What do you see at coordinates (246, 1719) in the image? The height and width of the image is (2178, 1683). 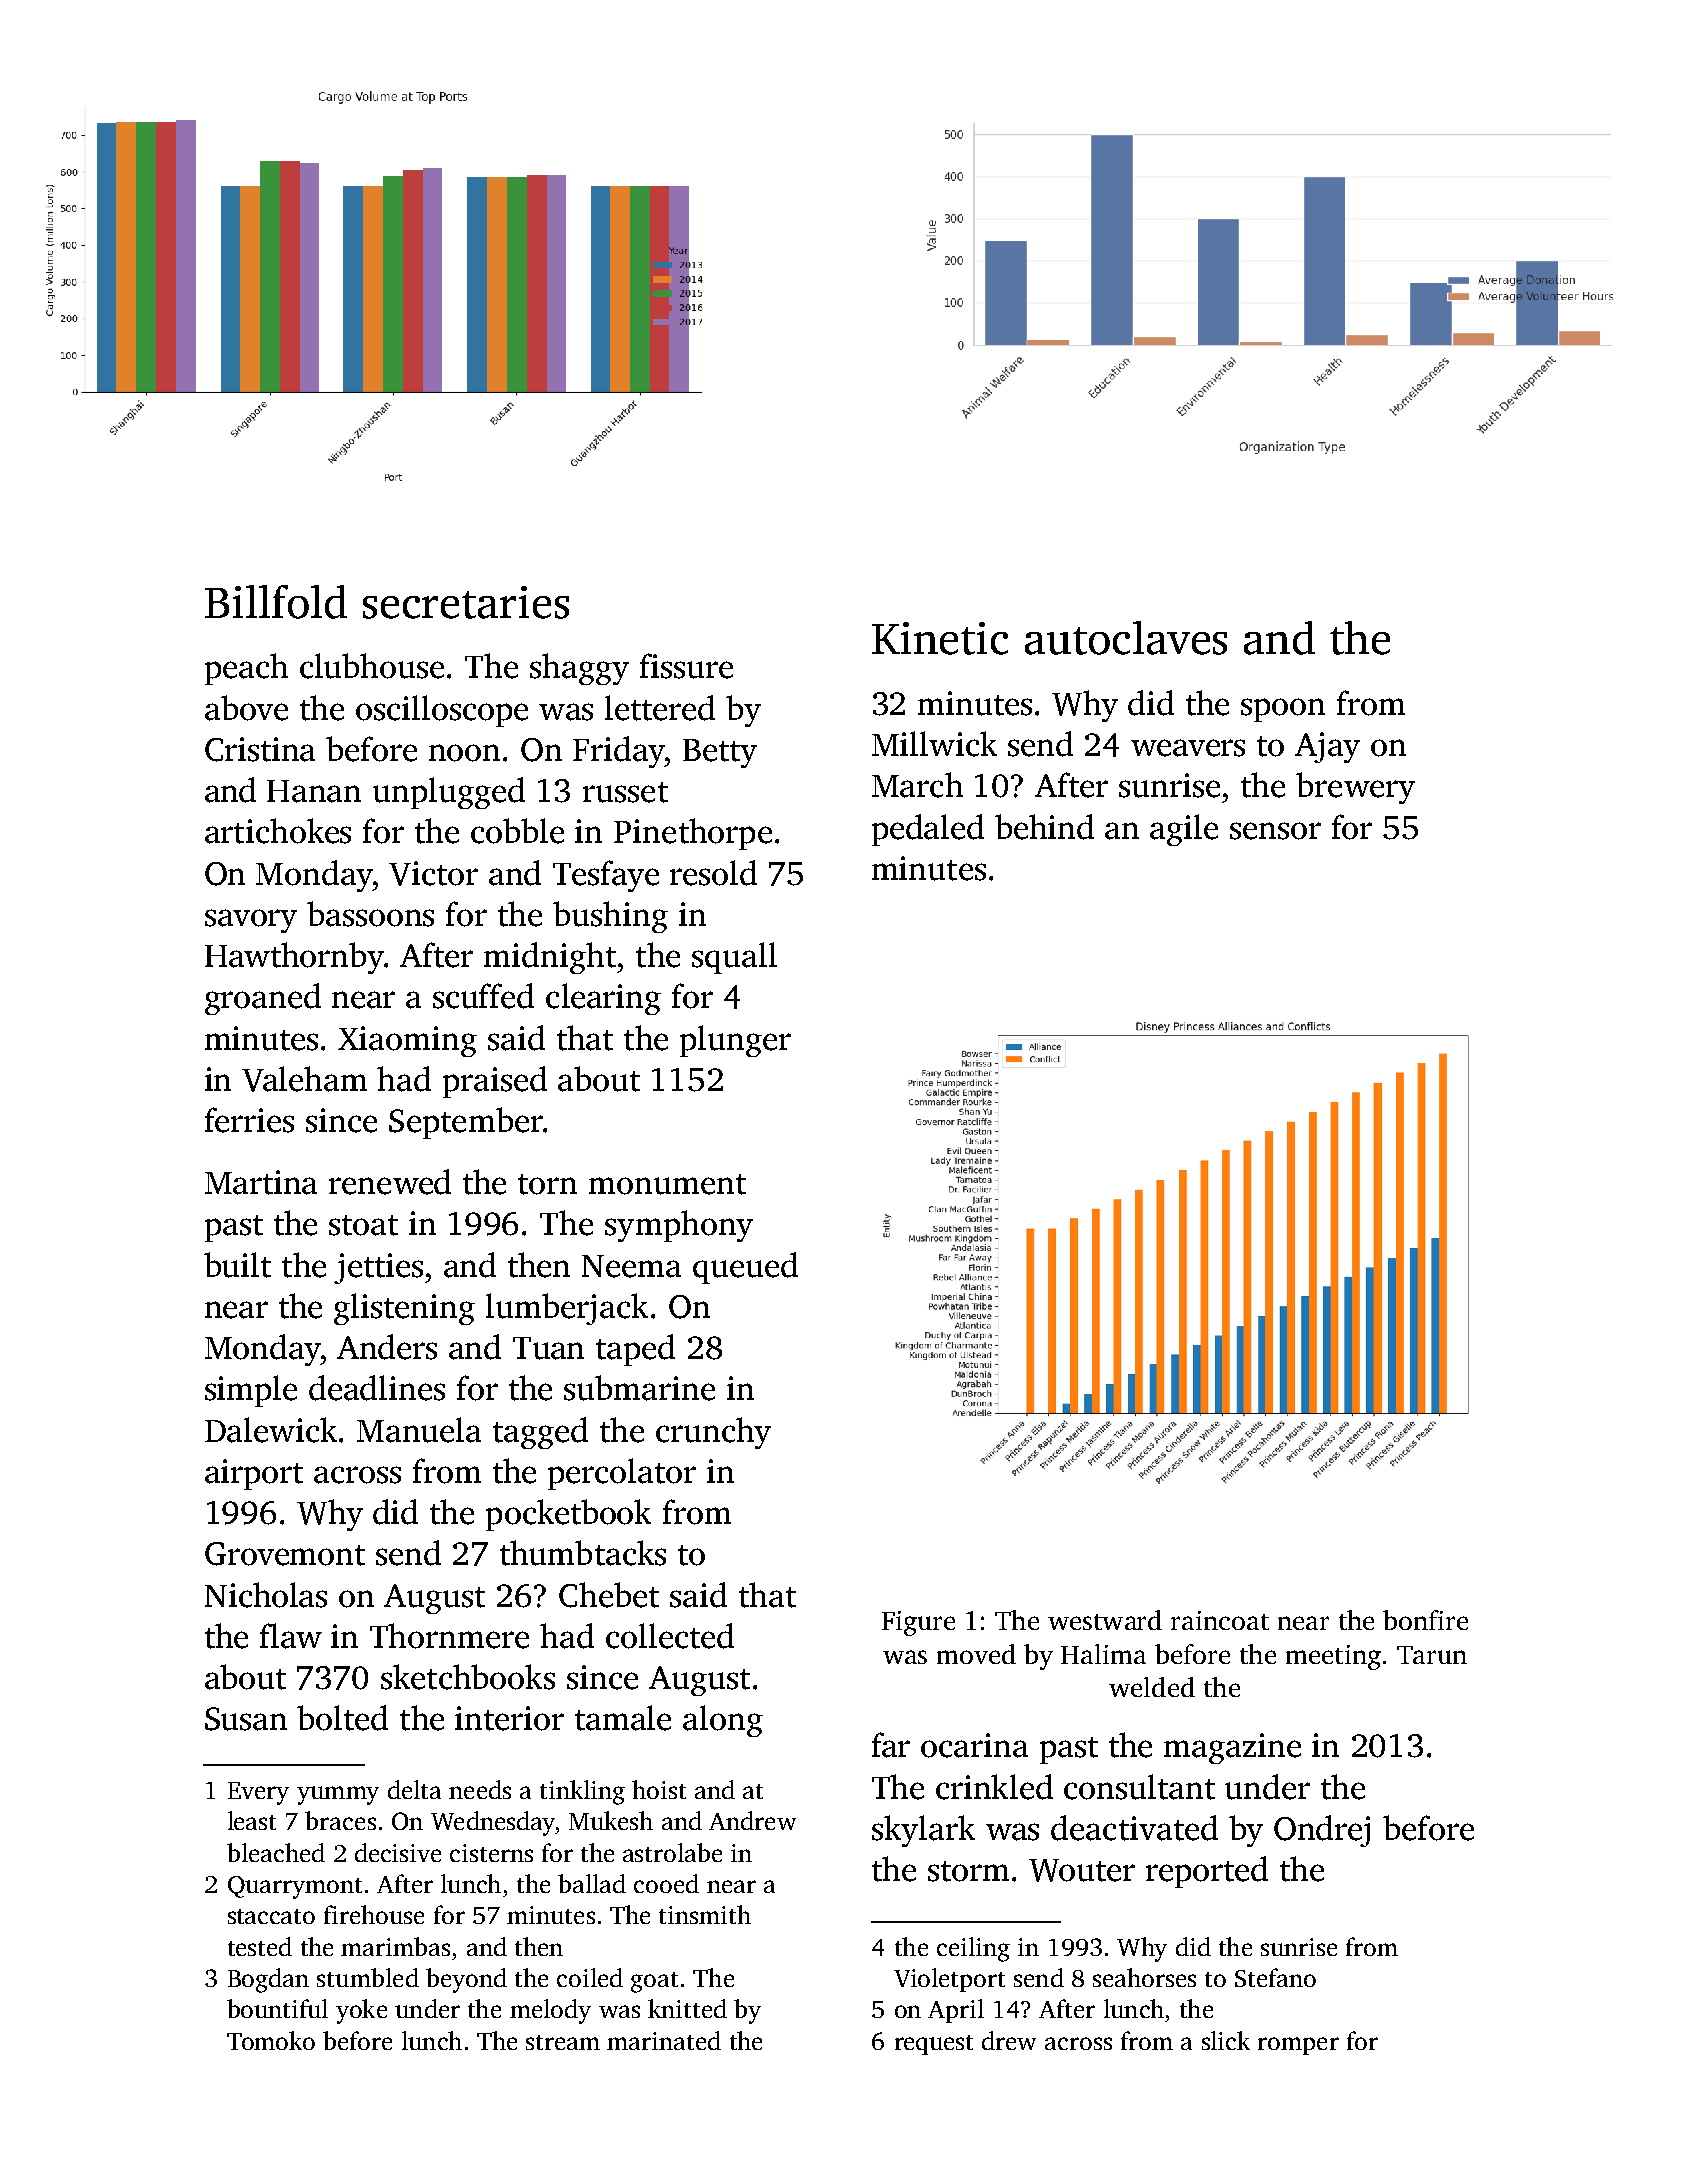 I see `Susan` at bounding box center [246, 1719].
